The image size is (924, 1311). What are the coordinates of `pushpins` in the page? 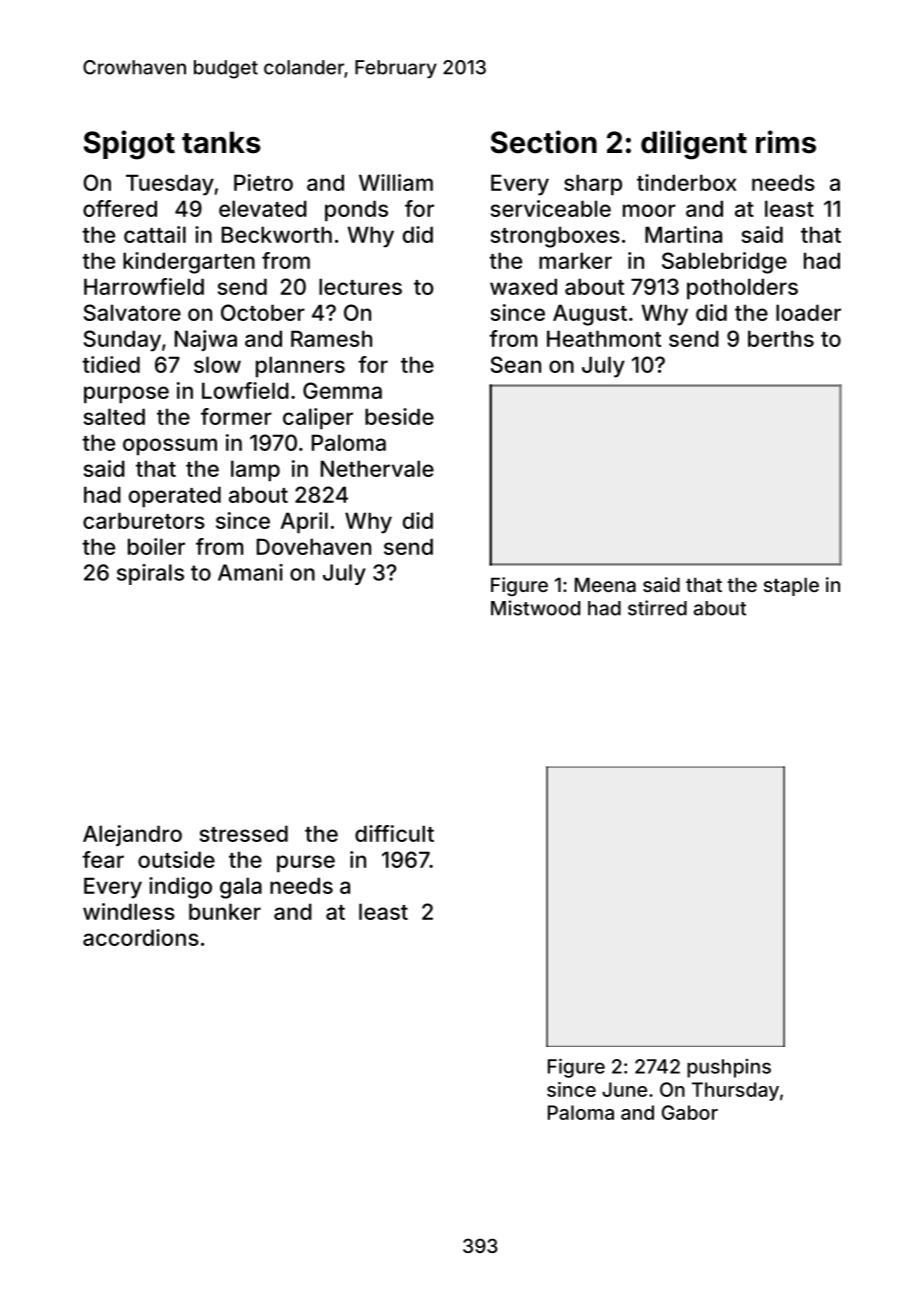 It's located at (729, 1068).
